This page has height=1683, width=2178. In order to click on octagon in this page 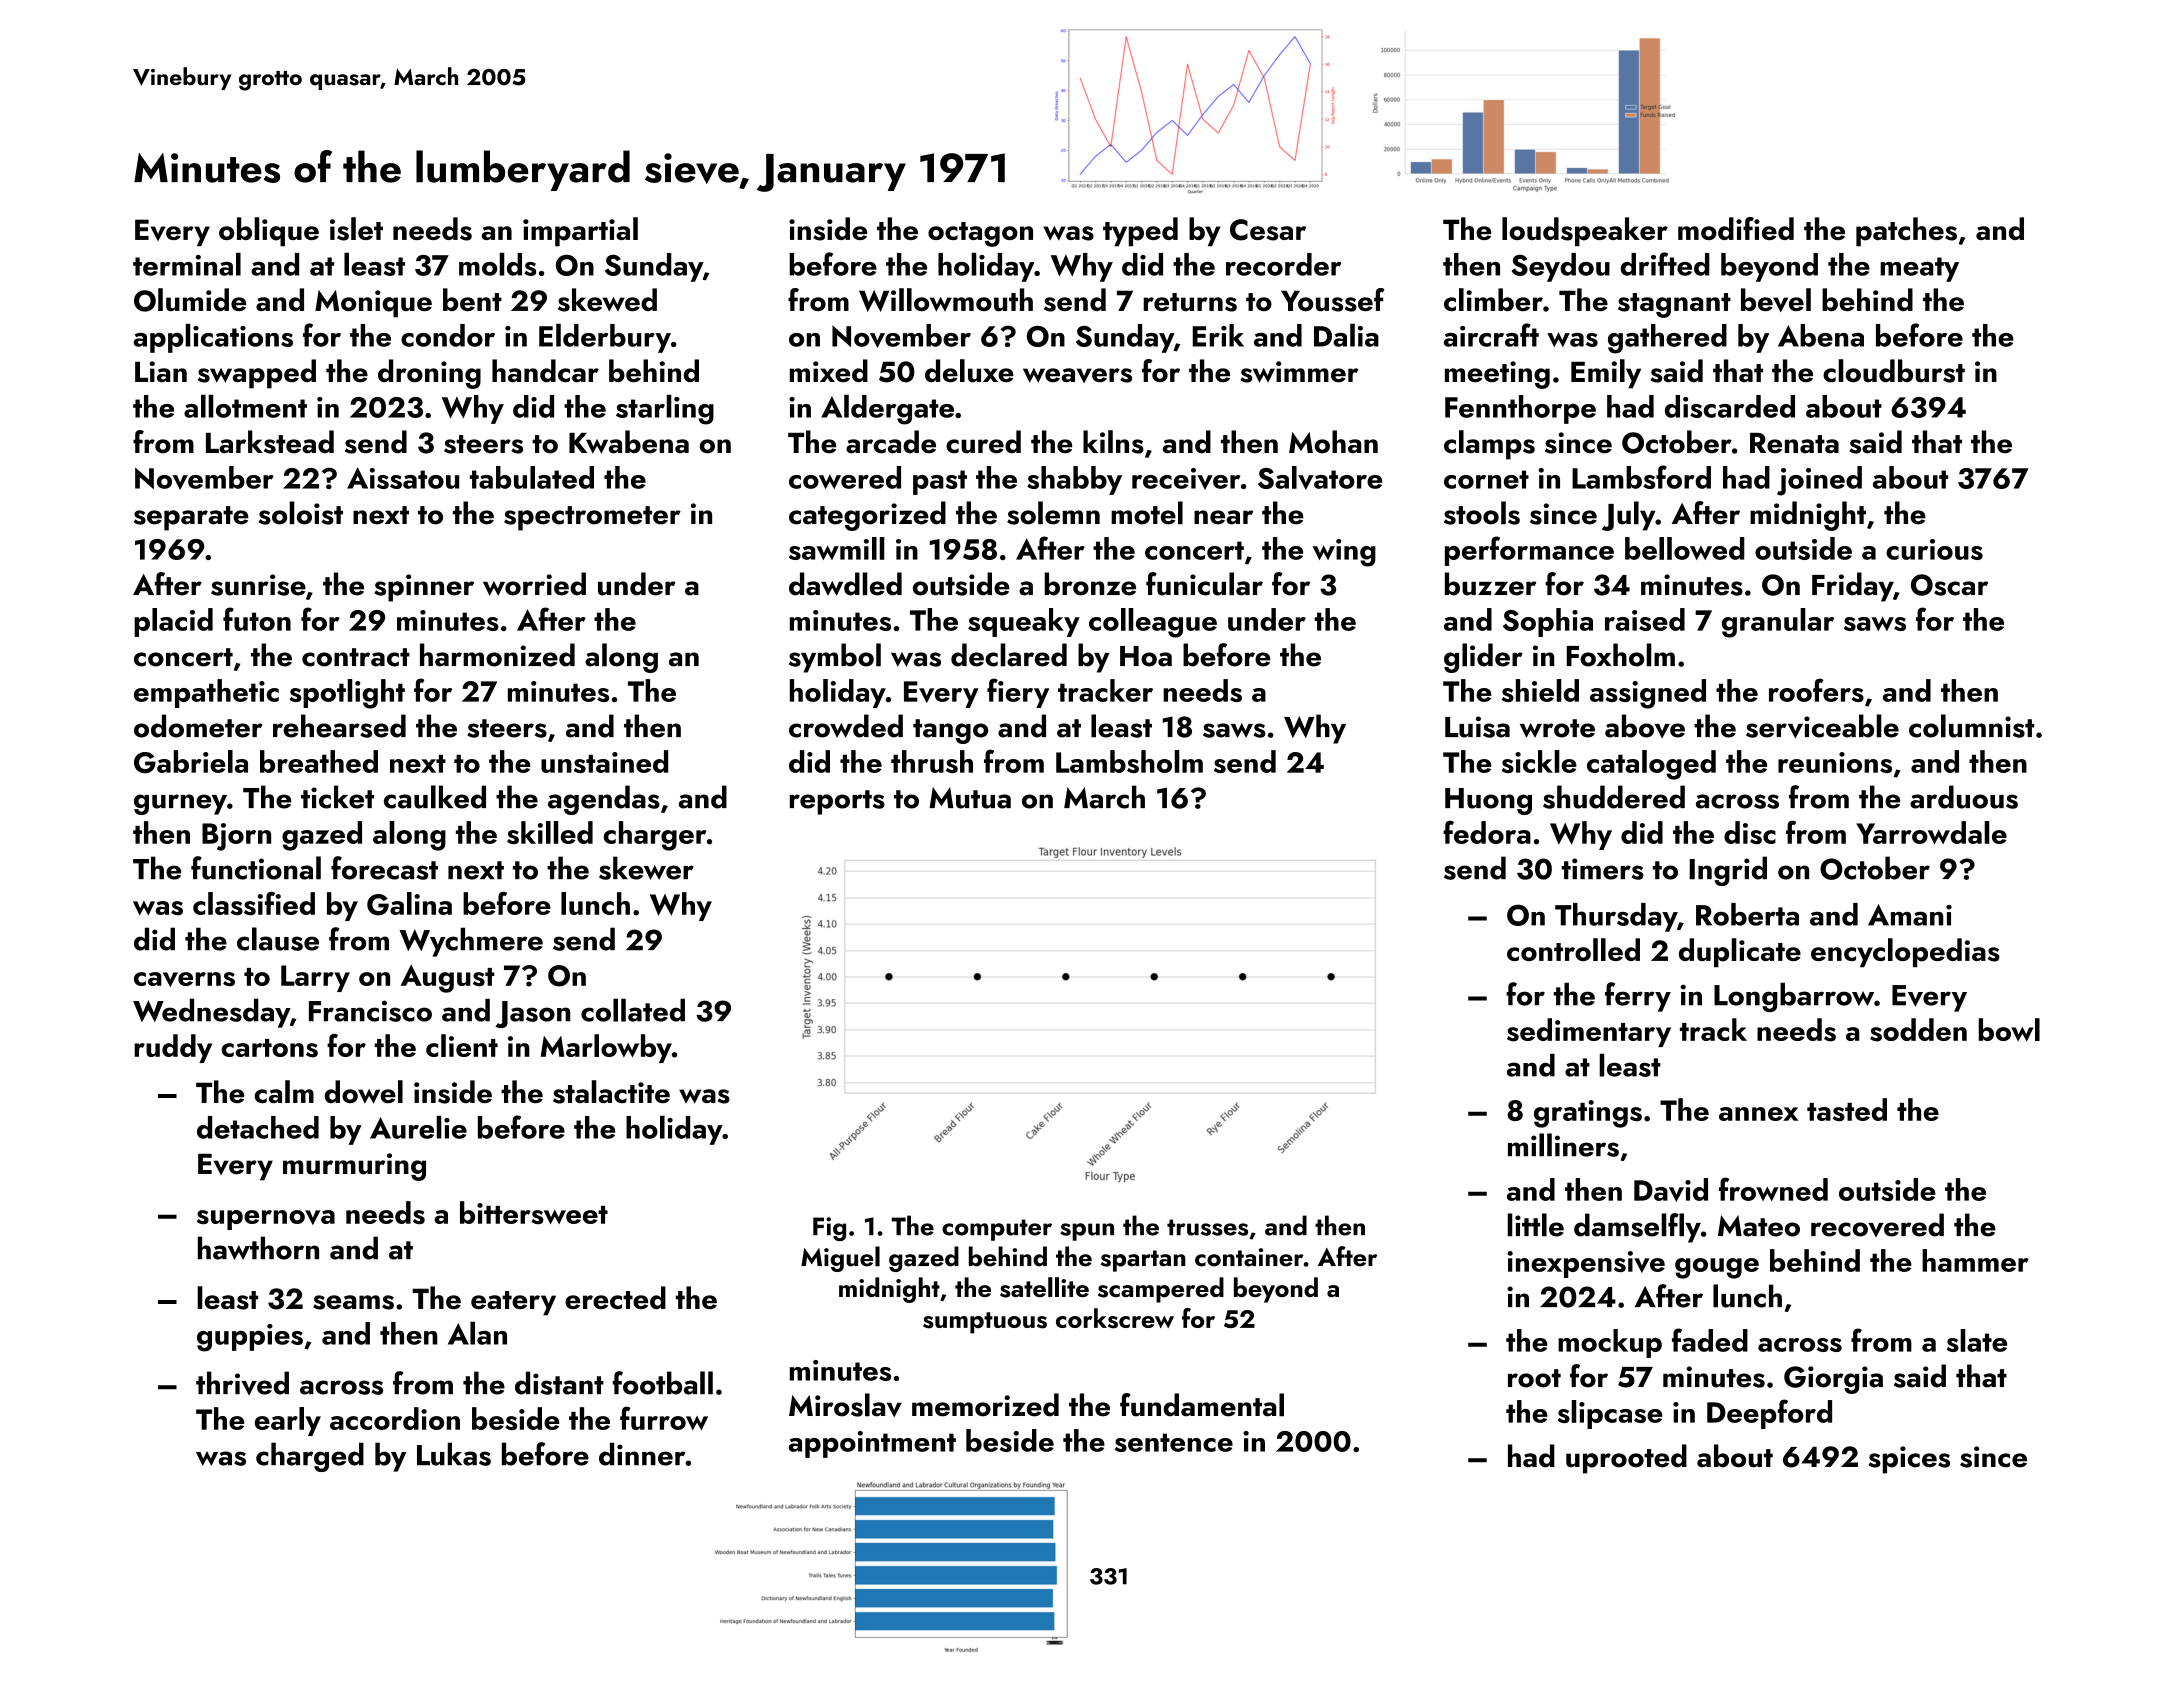, I will do `click(980, 234)`.
